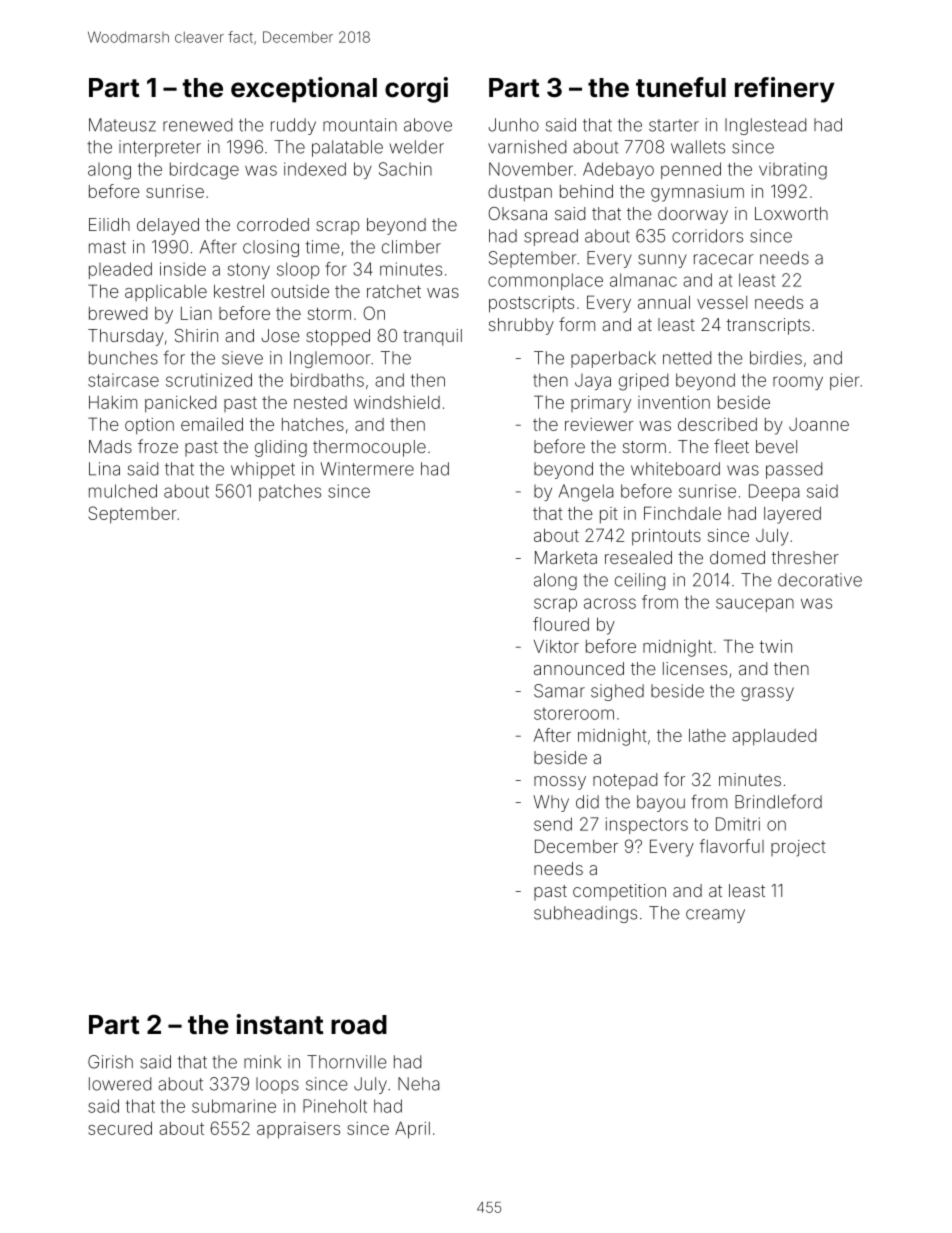 The image size is (952, 1233). I want to click on corroded, so click(273, 224).
